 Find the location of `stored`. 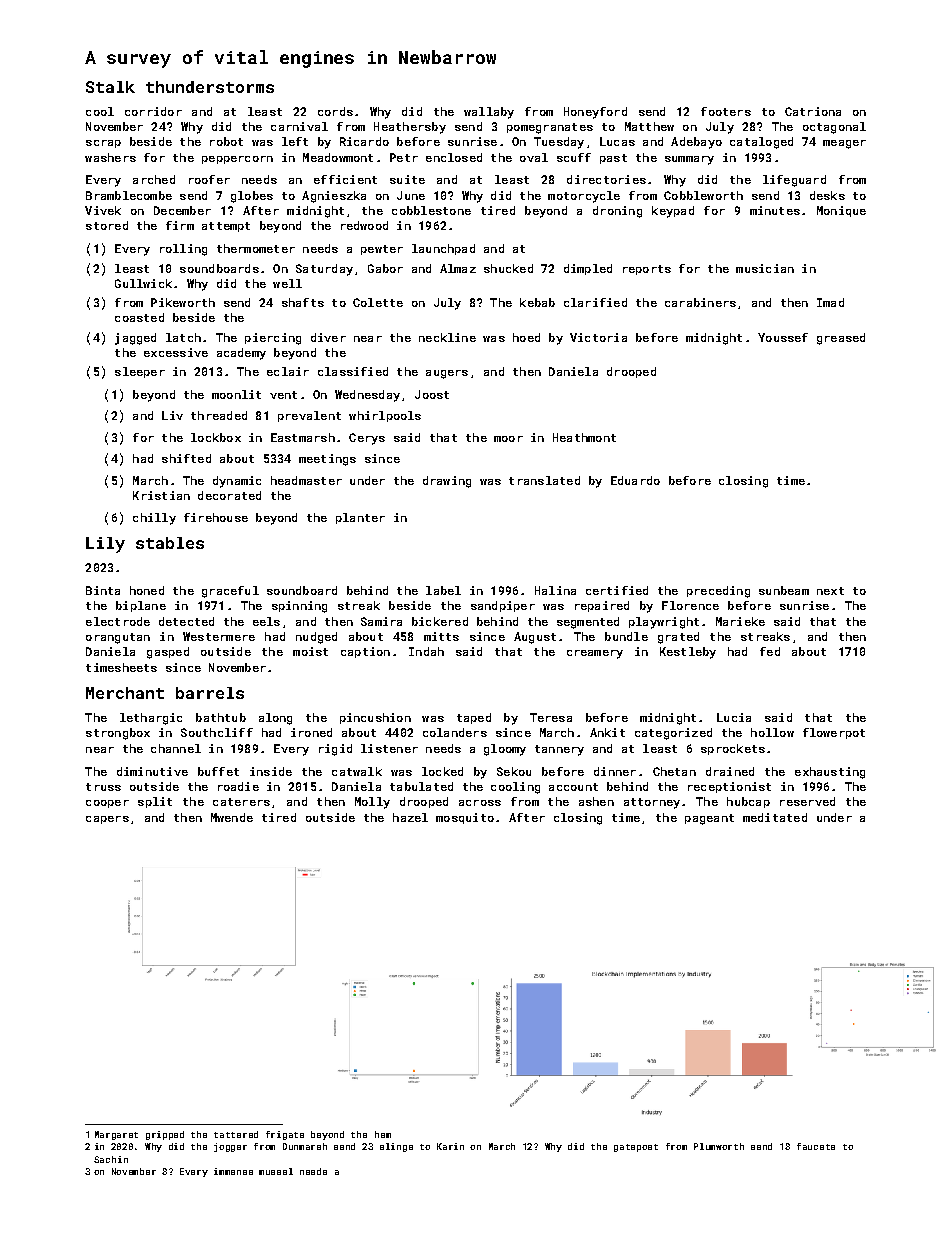

stored is located at coordinates (107, 225).
